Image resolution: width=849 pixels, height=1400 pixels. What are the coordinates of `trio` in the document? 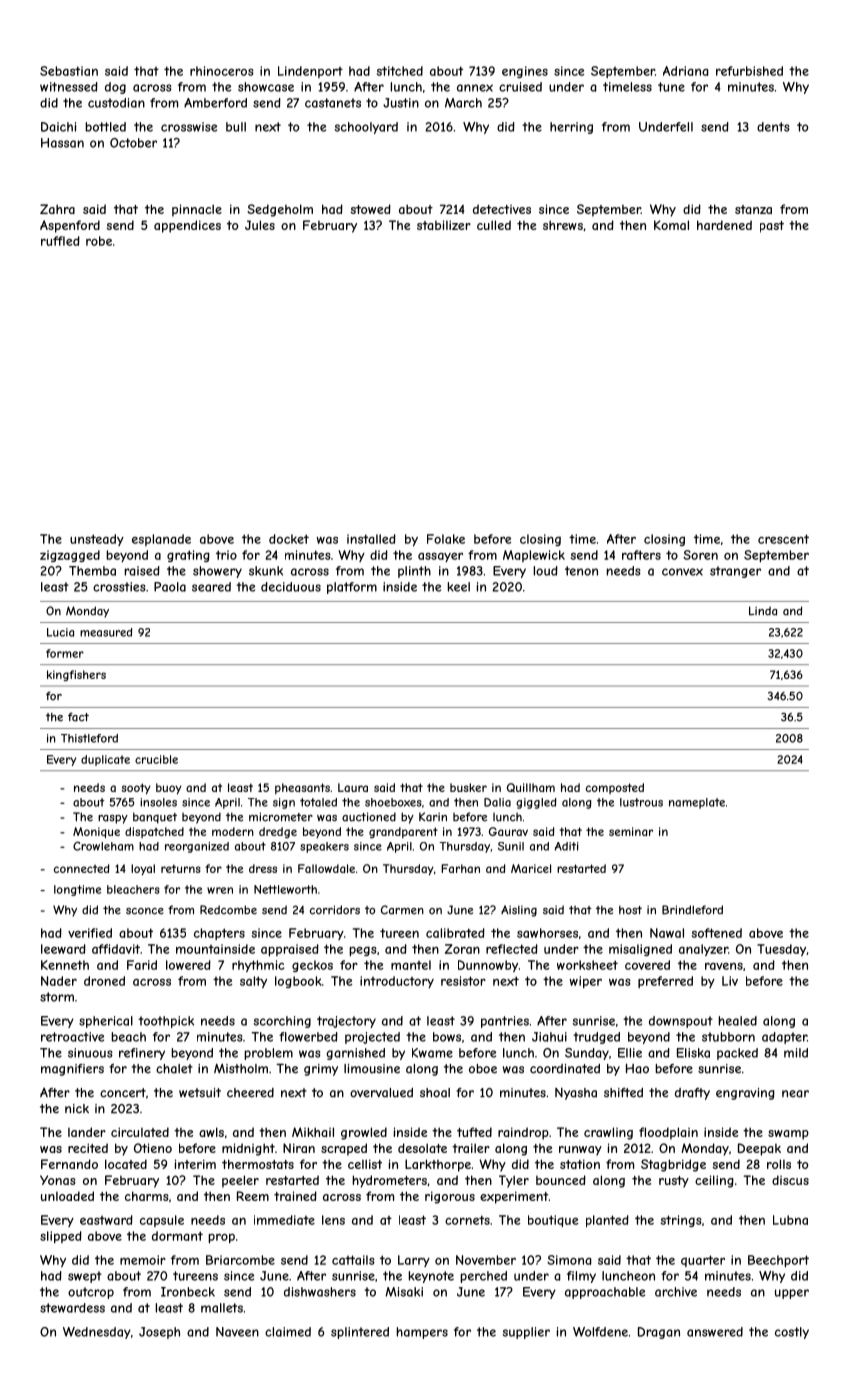 It's located at (226, 555).
